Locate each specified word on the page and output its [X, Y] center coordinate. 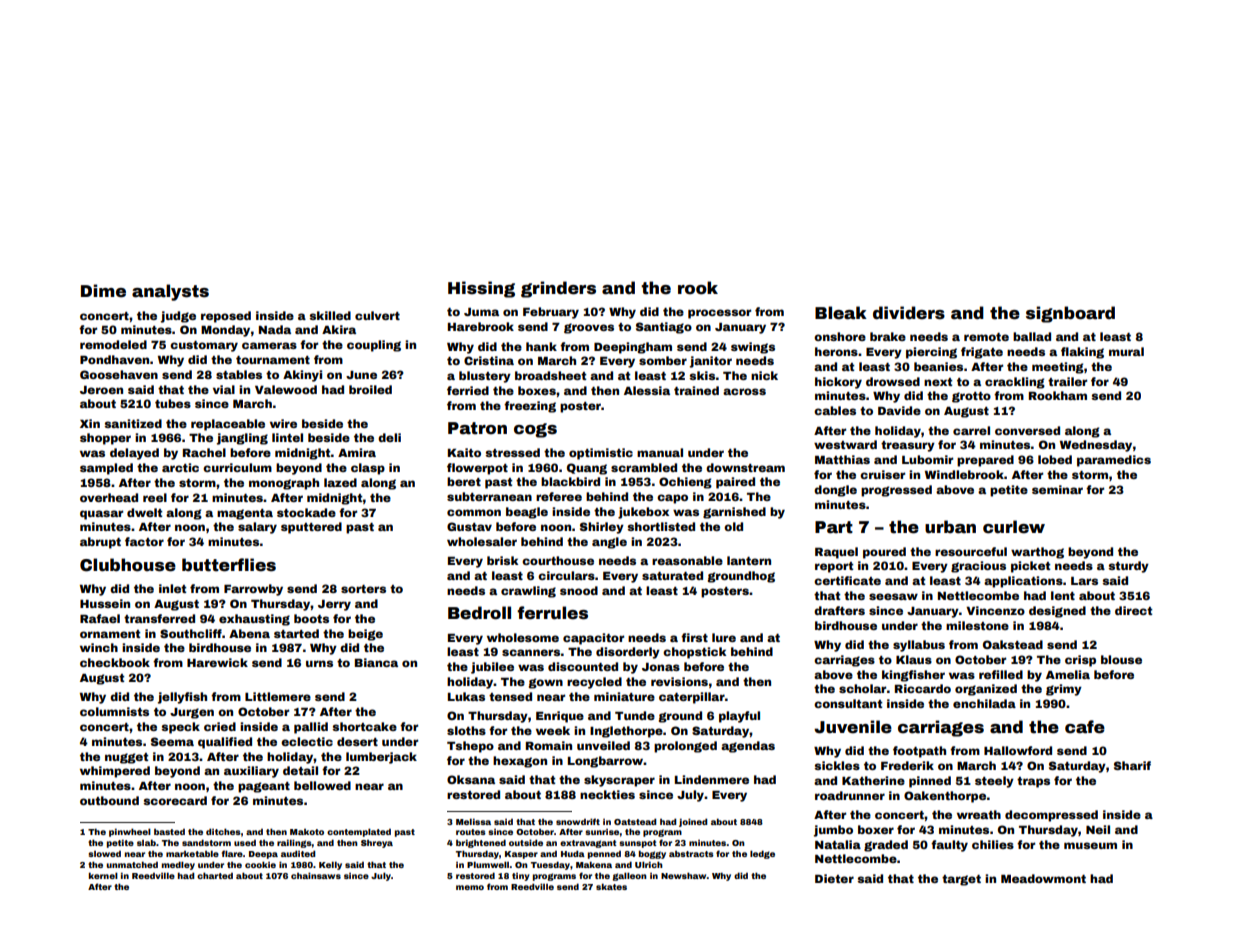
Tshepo [470, 747]
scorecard [175, 800]
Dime [103, 291]
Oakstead [1013, 644]
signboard [1070, 314]
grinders [558, 289]
